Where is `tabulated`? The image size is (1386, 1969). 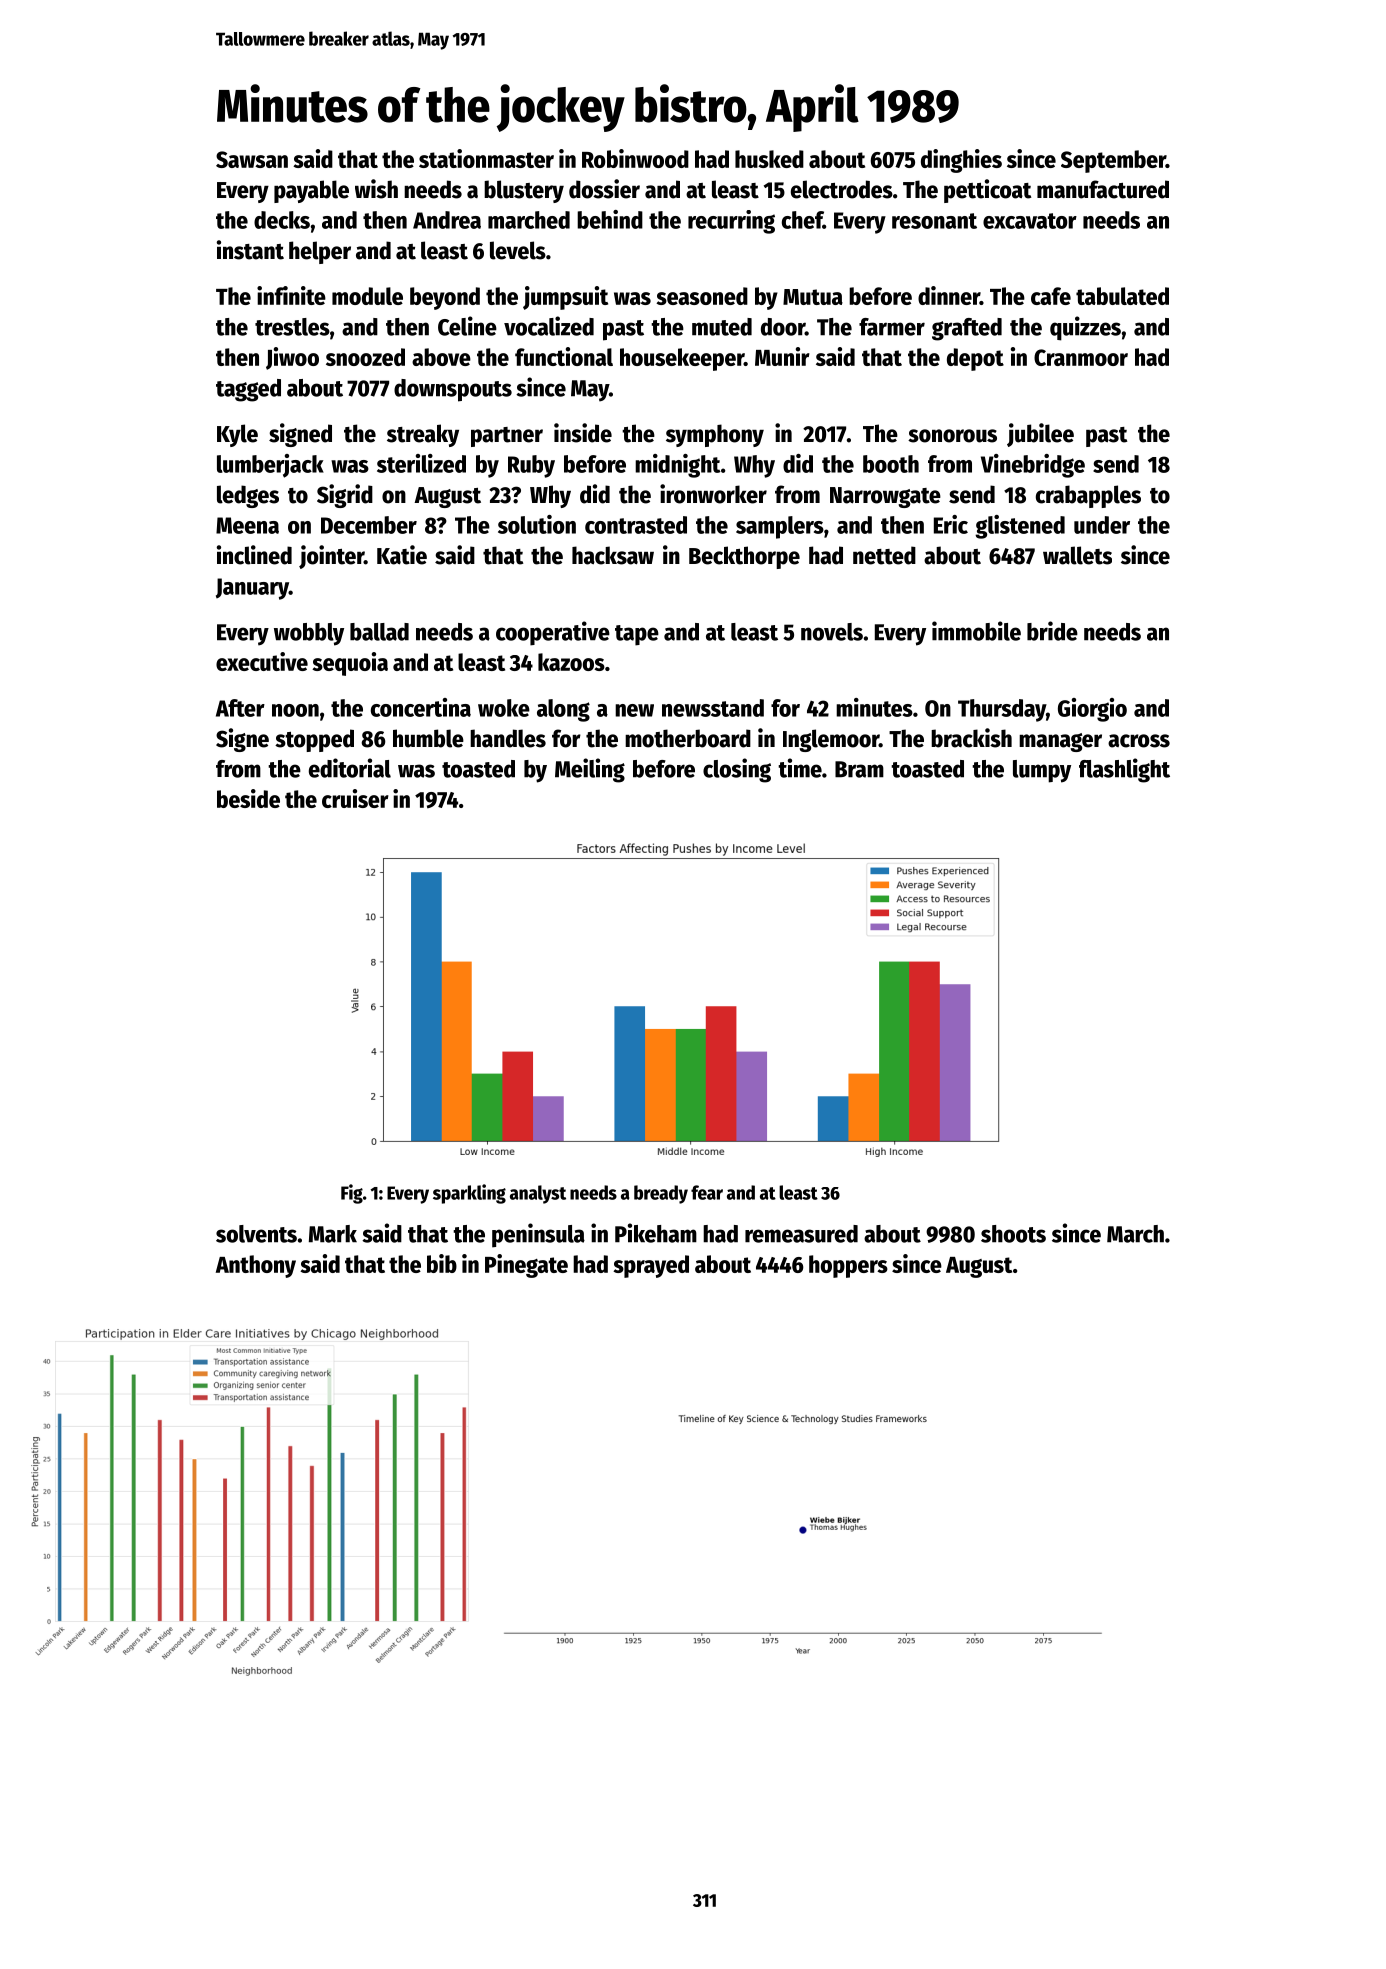 tabulated is located at coordinates (1122, 296).
